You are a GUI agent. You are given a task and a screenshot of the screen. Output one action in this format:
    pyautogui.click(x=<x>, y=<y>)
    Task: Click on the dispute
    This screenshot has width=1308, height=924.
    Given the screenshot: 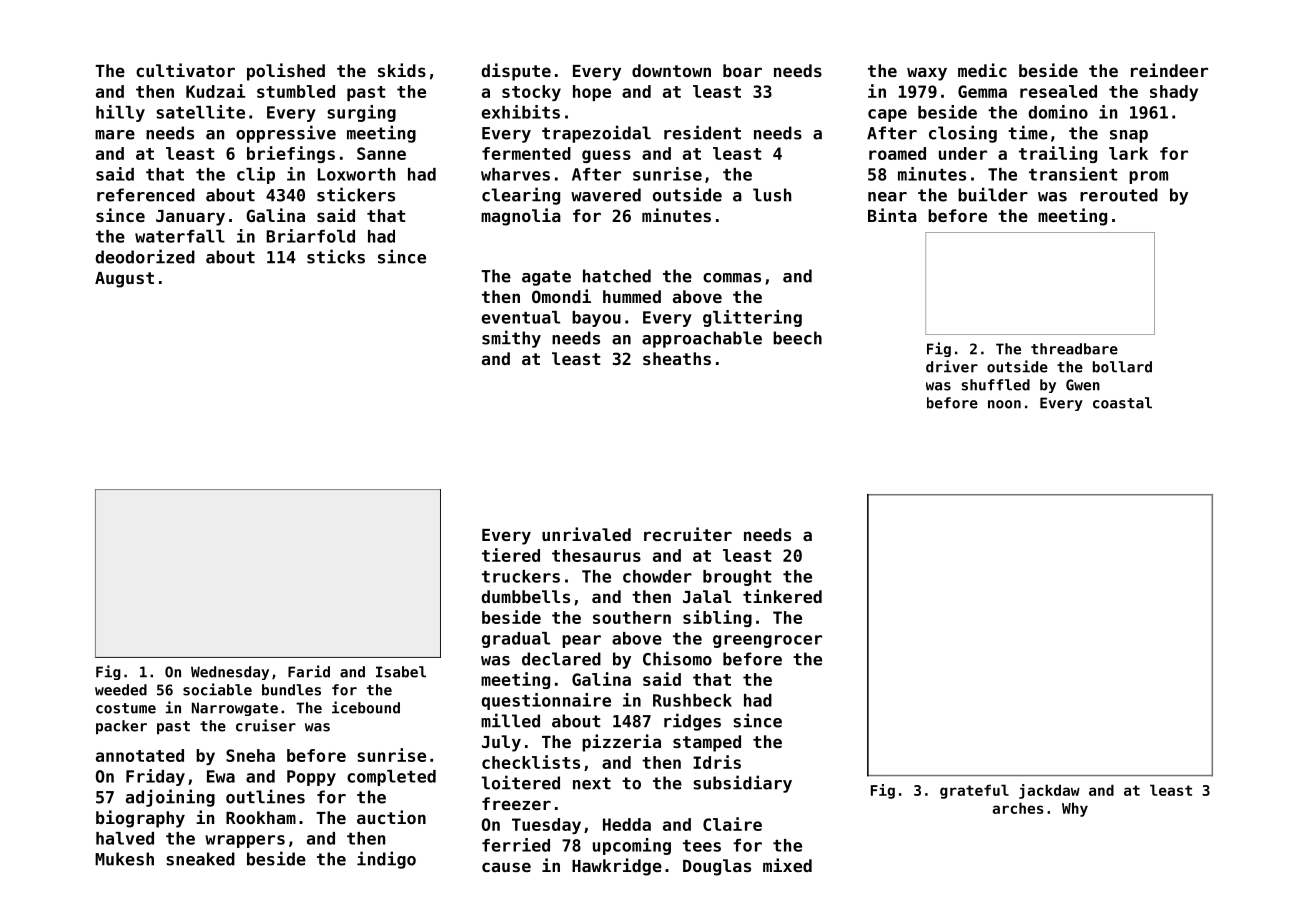 What is the action you would take?
    pyautogui.click(x=516, y=72)
